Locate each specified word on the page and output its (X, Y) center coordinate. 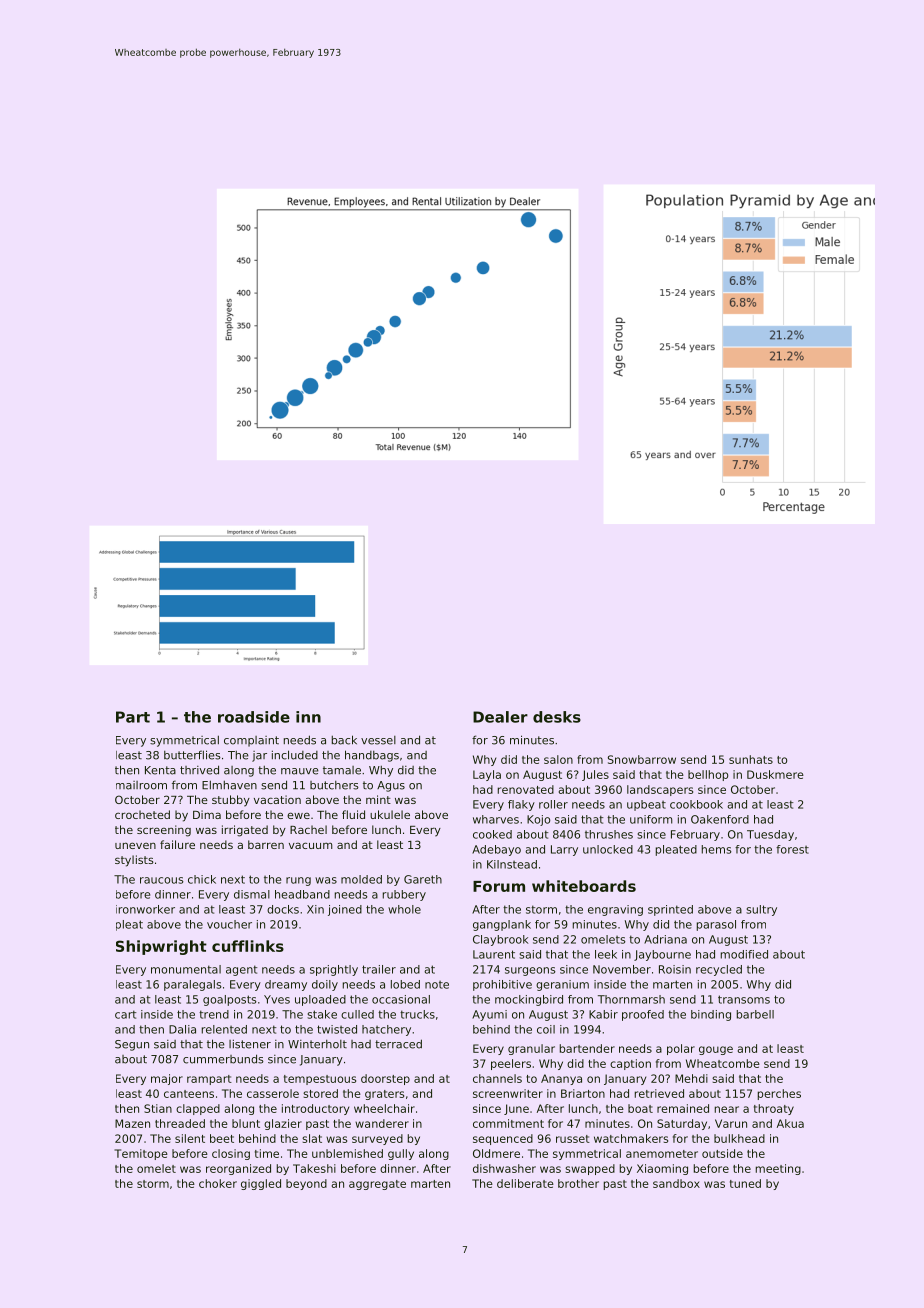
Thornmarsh (631, 999)
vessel (378, 740)
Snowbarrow (642, 759)
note (437, 985)
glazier (283, 1124)
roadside (254, 717)
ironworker (145, 909)
